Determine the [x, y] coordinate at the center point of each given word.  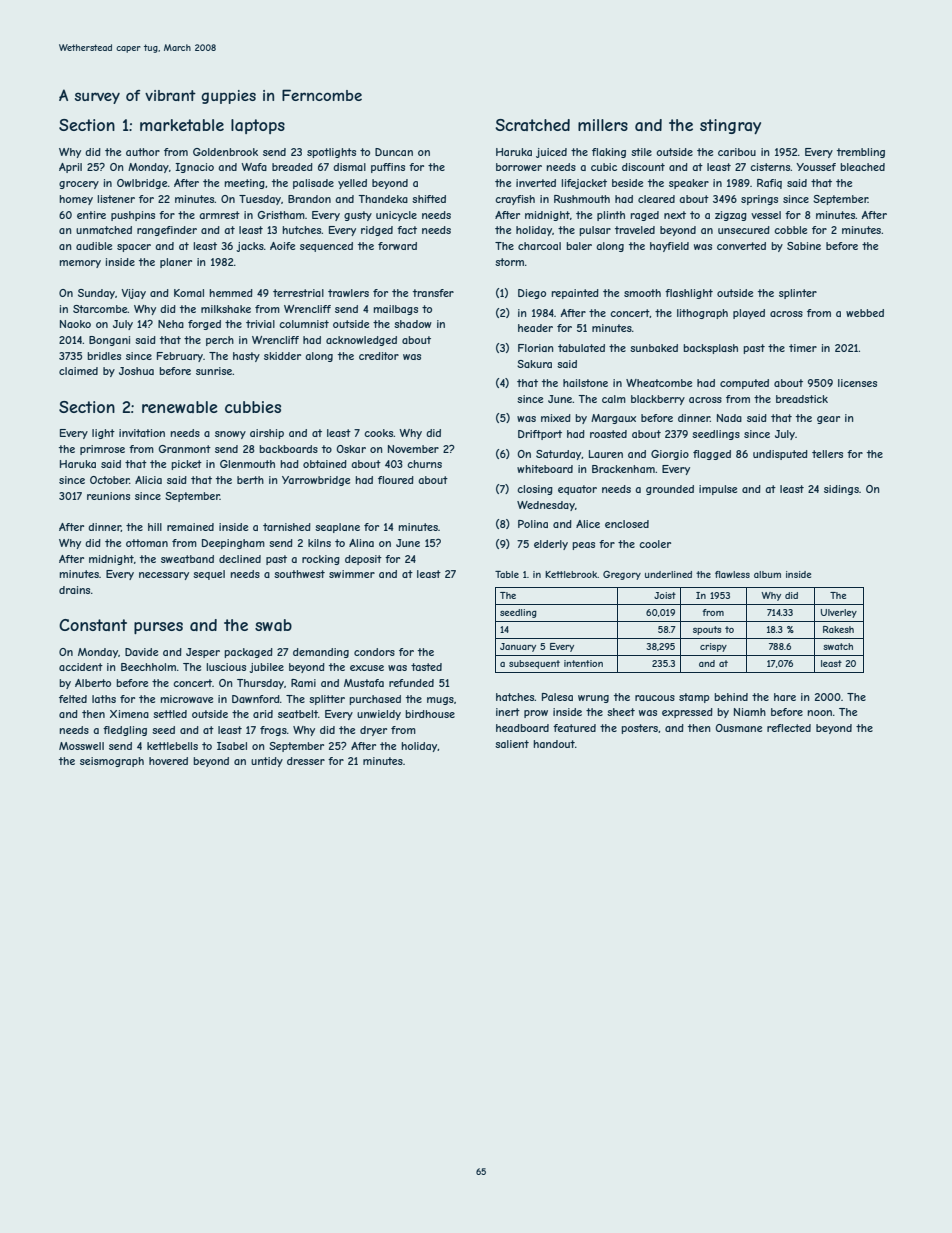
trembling [861, 153]
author [143, 152]
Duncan [394, 152]
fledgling [125, 731]
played [749, 314]
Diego [532, 294]
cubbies [253, 407]
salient [512, 744]
